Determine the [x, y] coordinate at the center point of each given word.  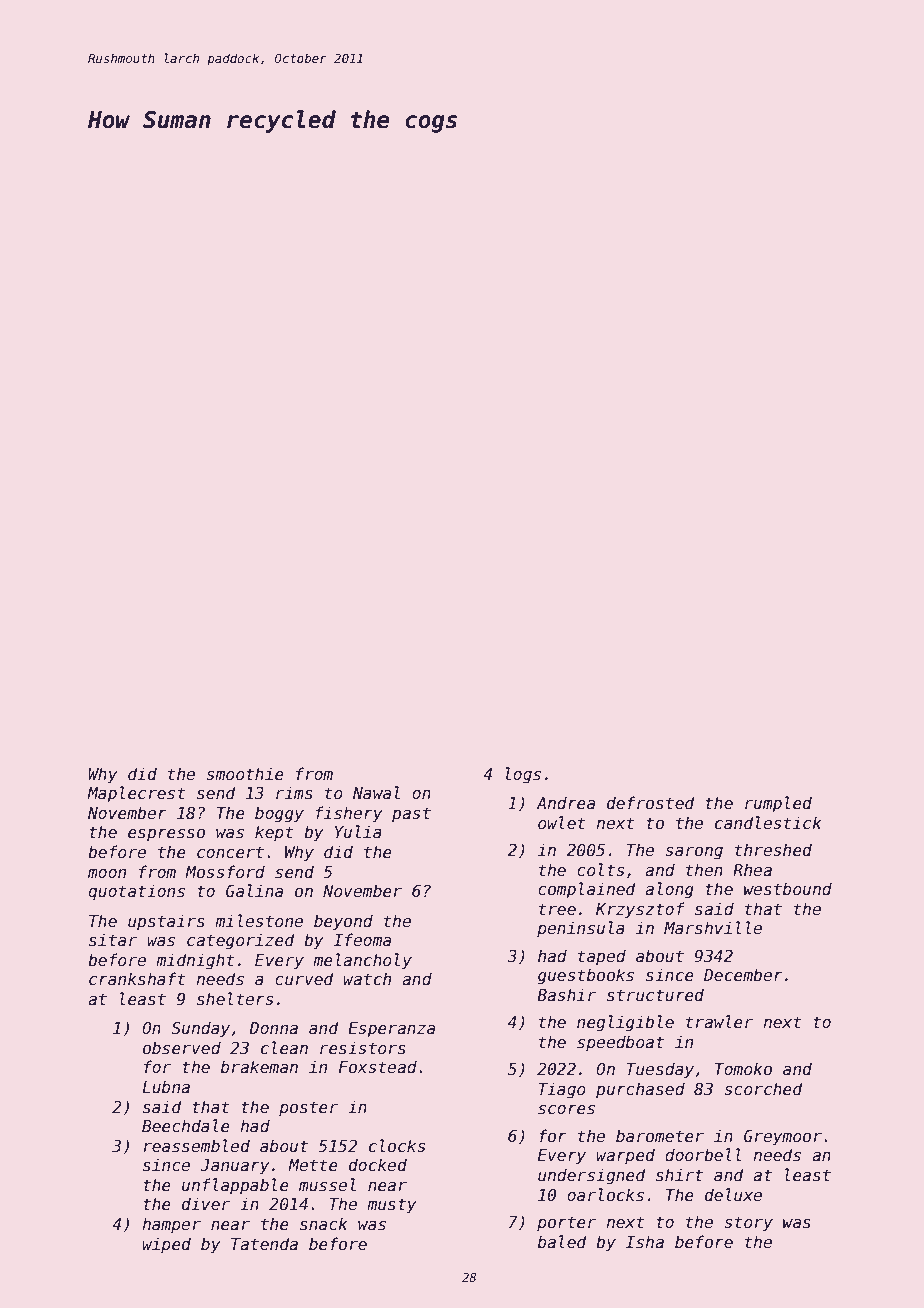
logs [523, 775]
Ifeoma [362, 940]
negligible [625, 1023]
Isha [645, 1242]
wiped [166, 1245]
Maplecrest [136, 794]
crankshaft [137, 978]
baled [562, 1241]
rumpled [778, 804]
